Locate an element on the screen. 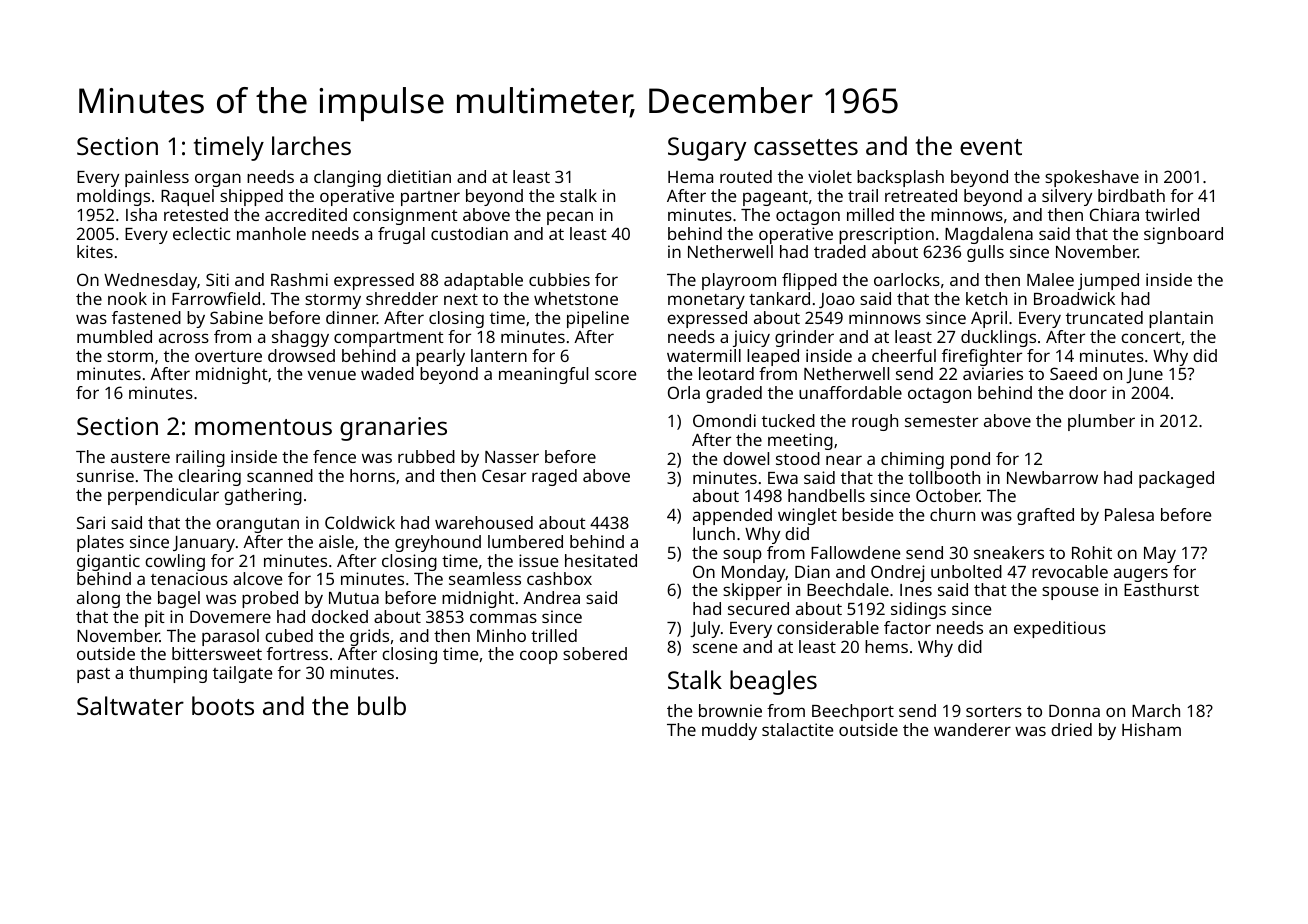  larches is located at coordinates (311, 145).
